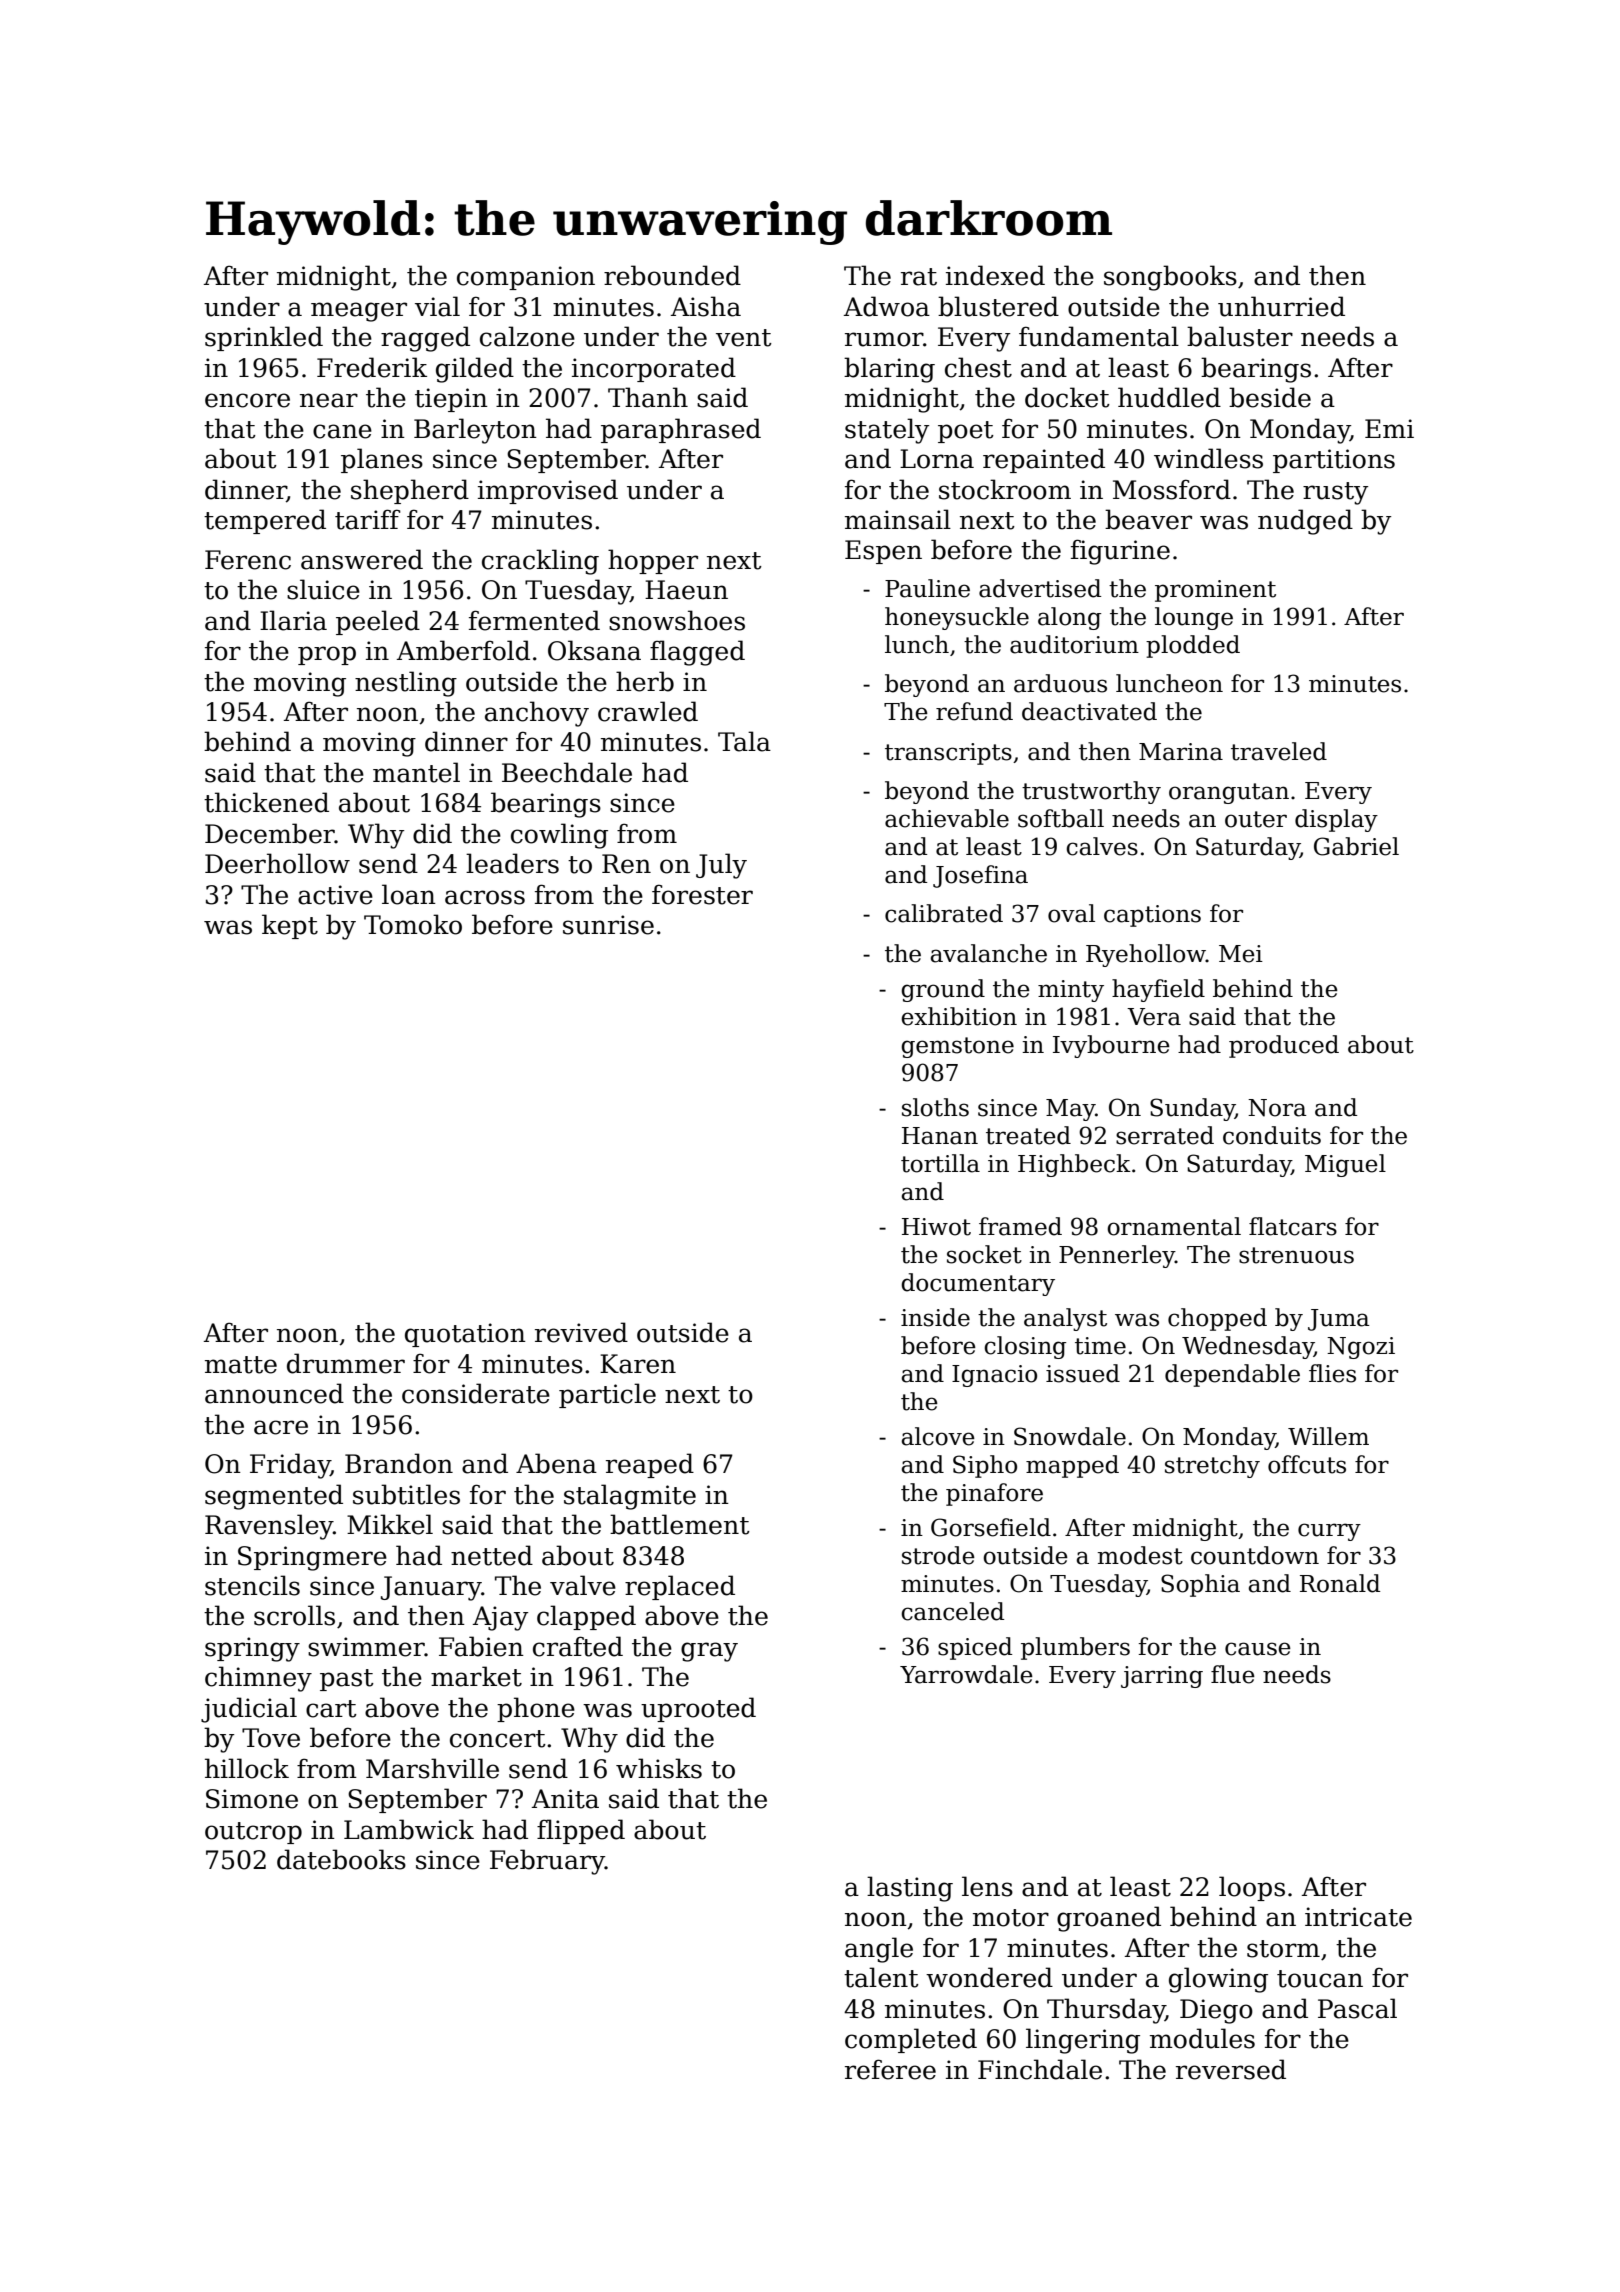 This image has width=1620, height=2292. What do you see at coordinates (672, 275) in the image?
I see `rebounded` at bounding box center [672, 275].
